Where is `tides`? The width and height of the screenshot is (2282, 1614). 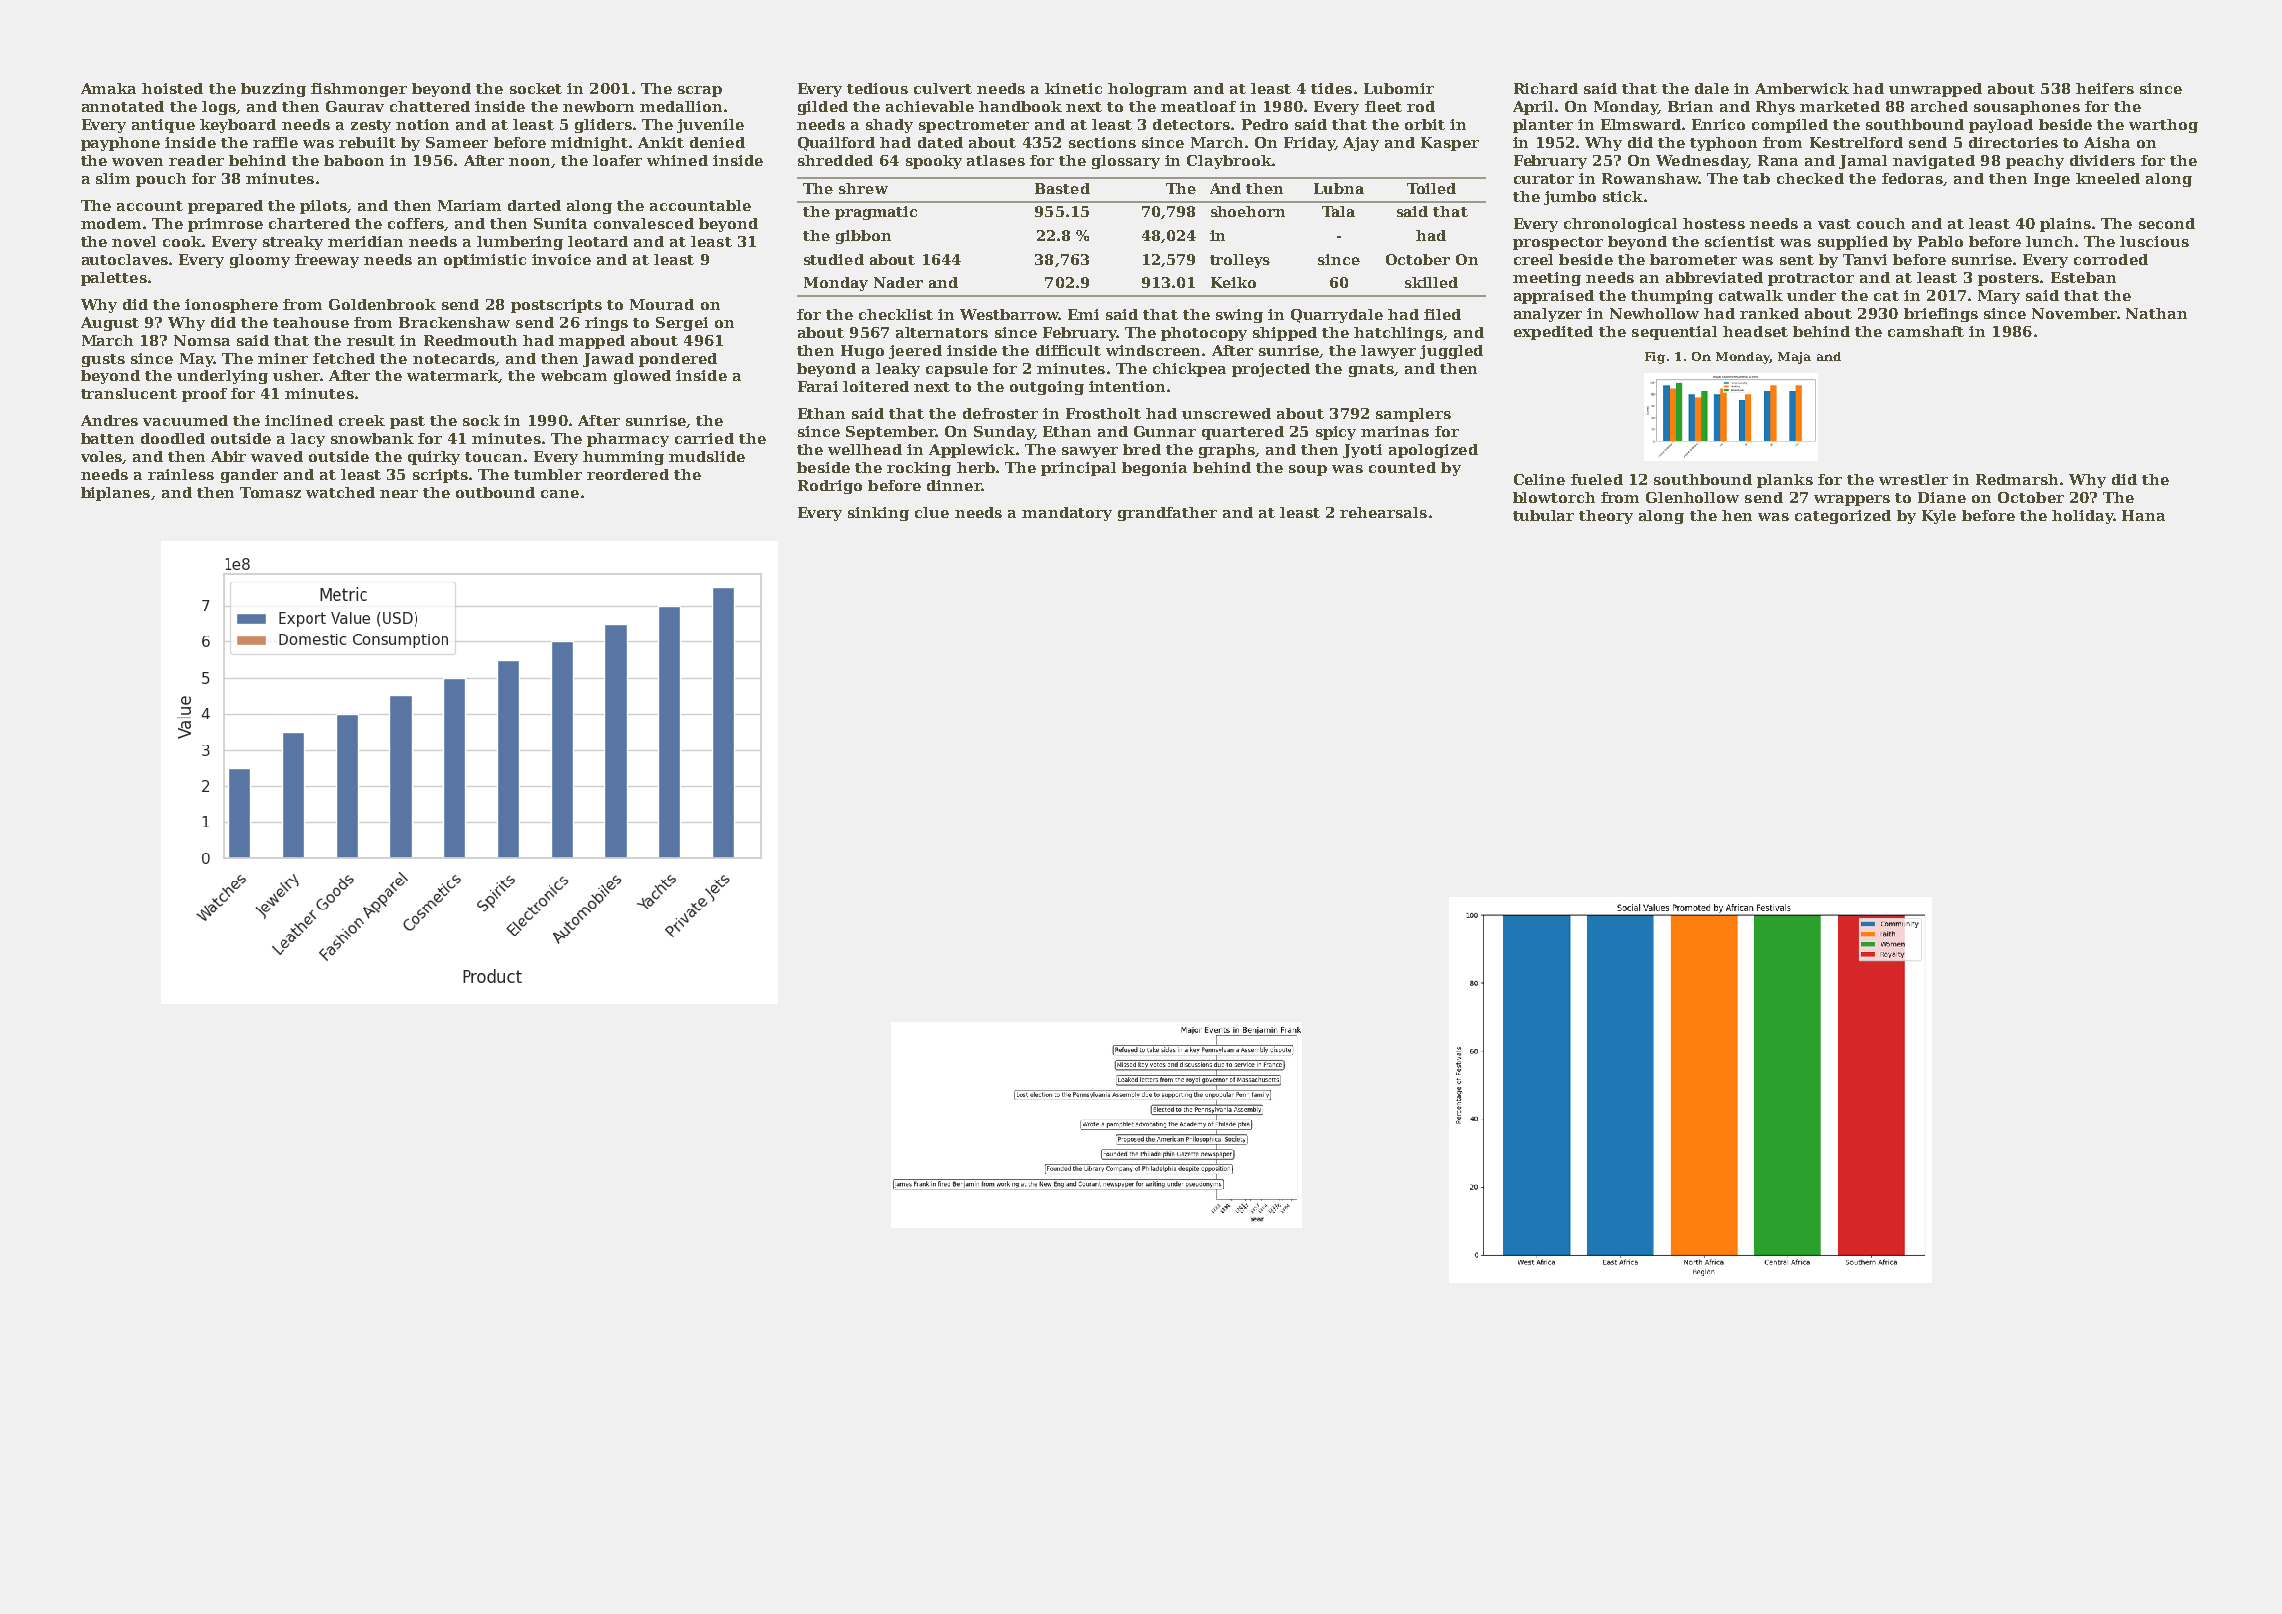 tides is located at coordinates (1331, 88).
